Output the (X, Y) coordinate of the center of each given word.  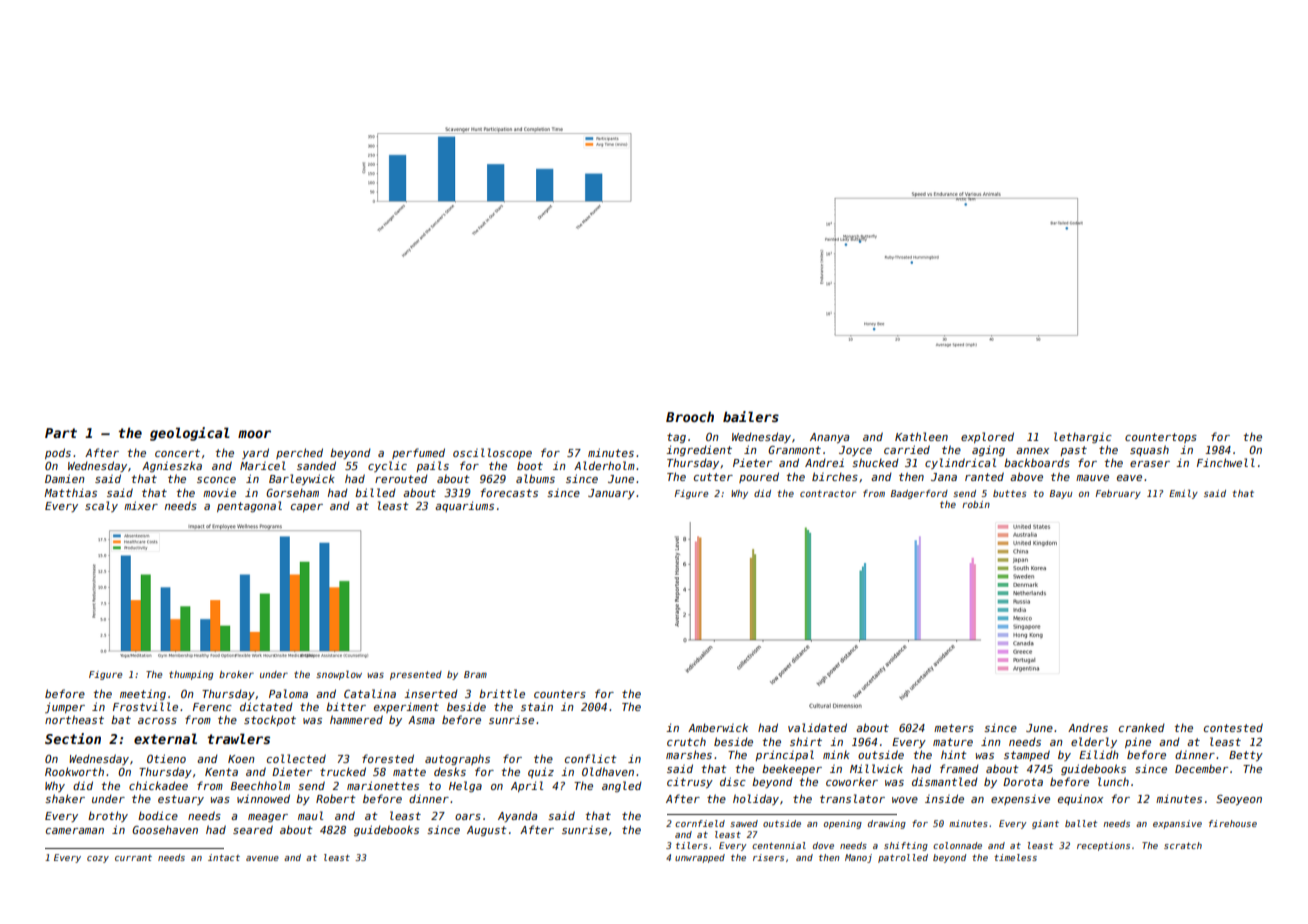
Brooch (690, 417)
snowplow (339, 675)
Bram (475, 674)
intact (224, 857)
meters (954, 728)
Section (73, 738)
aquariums (464, 506)
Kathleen (921, 436)
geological (190, 434)
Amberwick (718, 727)
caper (307, 508)
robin (976, 504)
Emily (1183, 494)
